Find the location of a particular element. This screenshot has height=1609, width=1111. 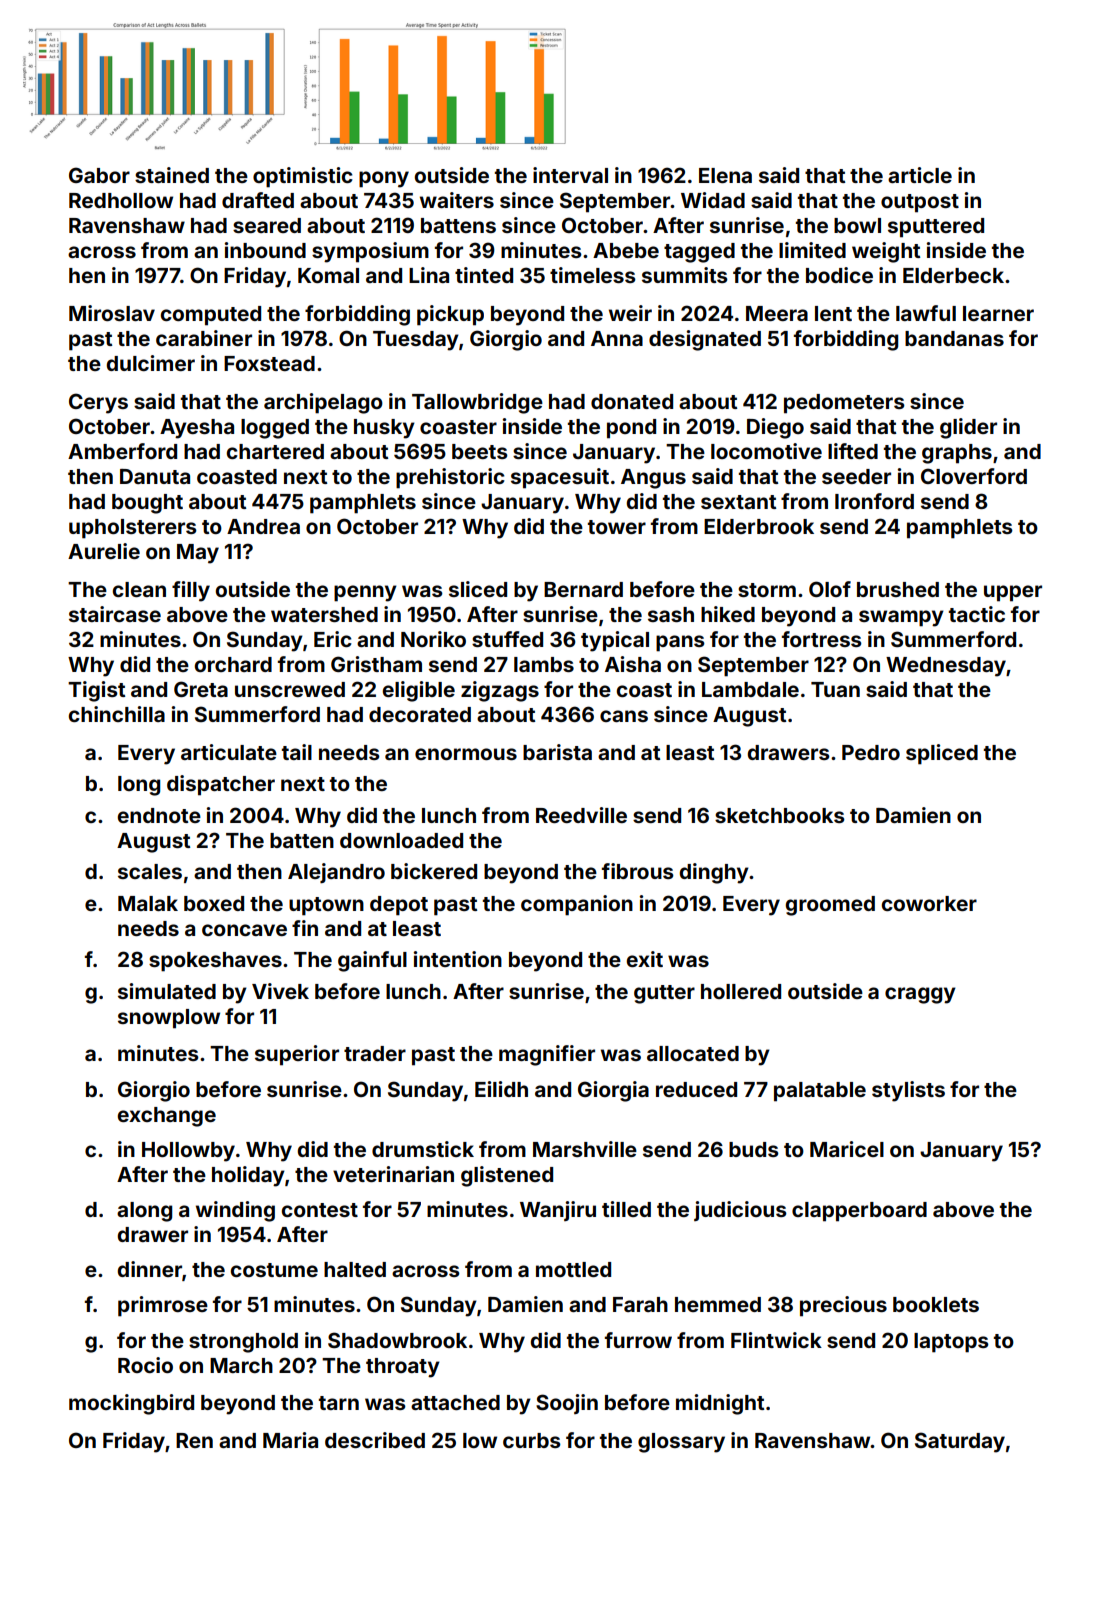

article is located at coordinates (920, 175).
